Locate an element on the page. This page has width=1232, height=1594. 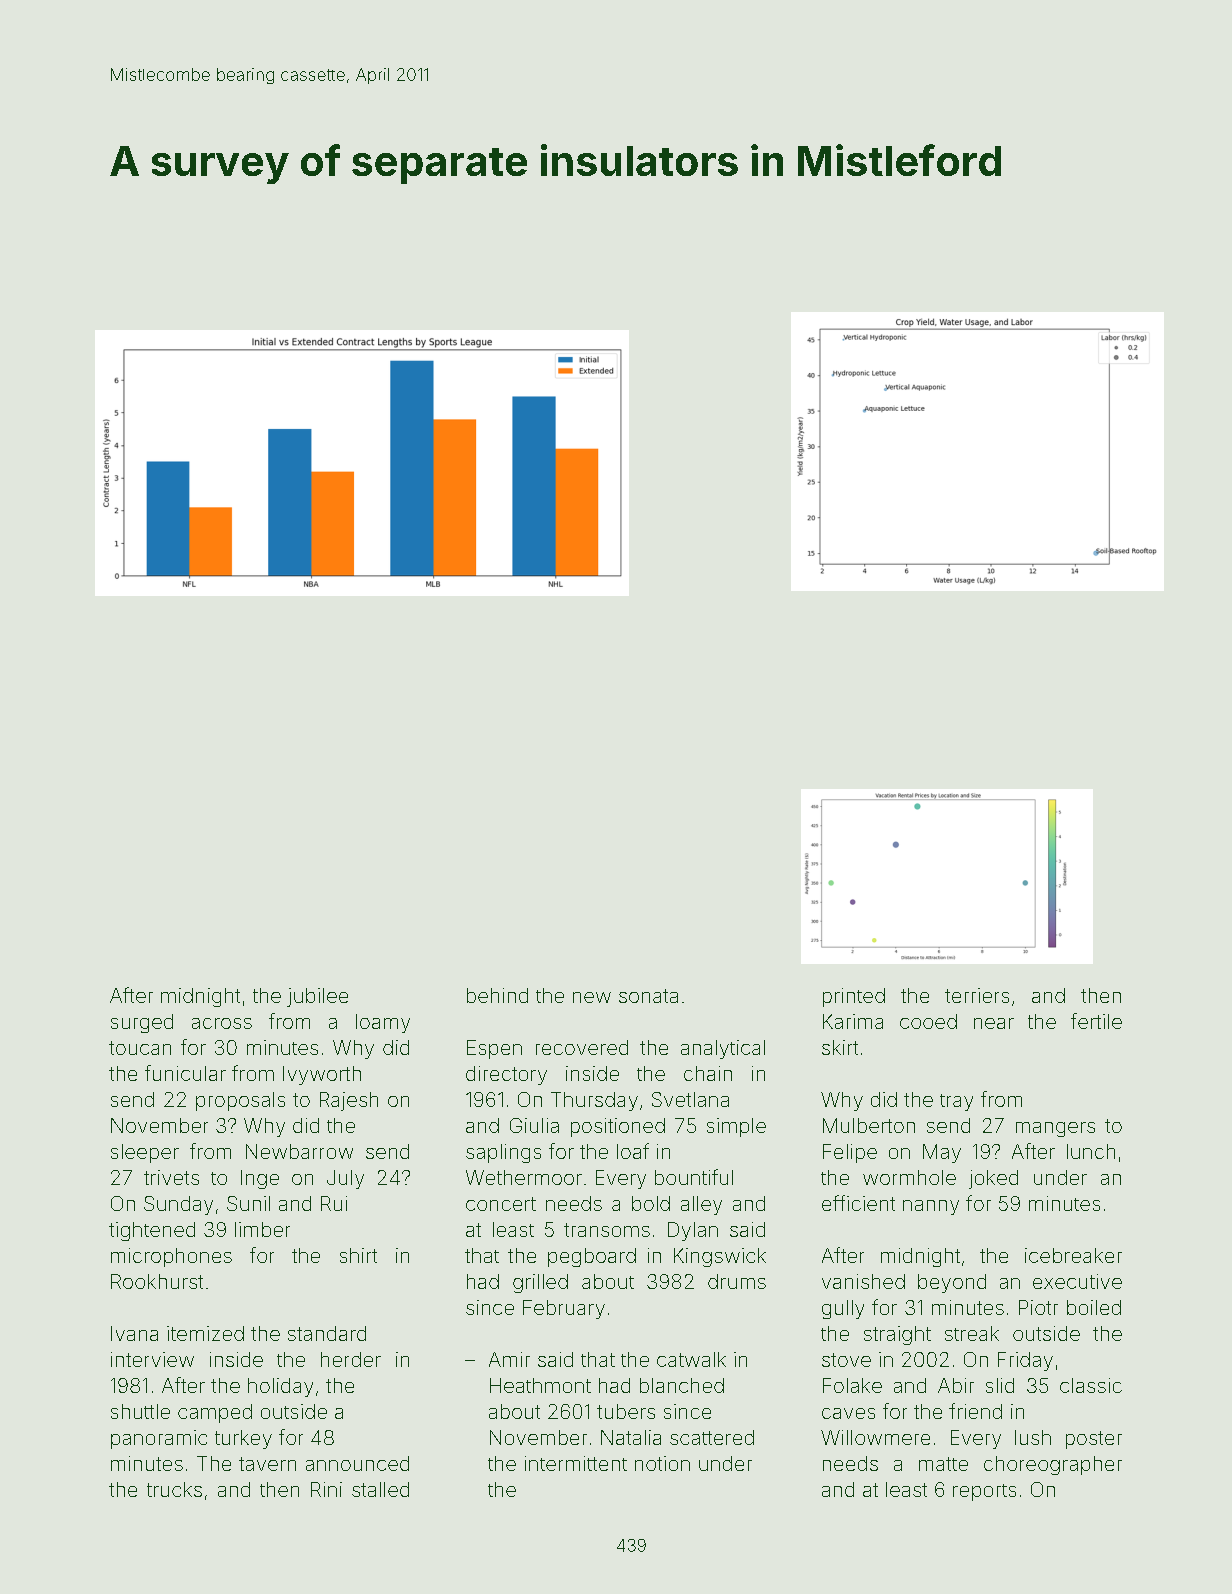
terriers is located at coordinates (977, 995).
